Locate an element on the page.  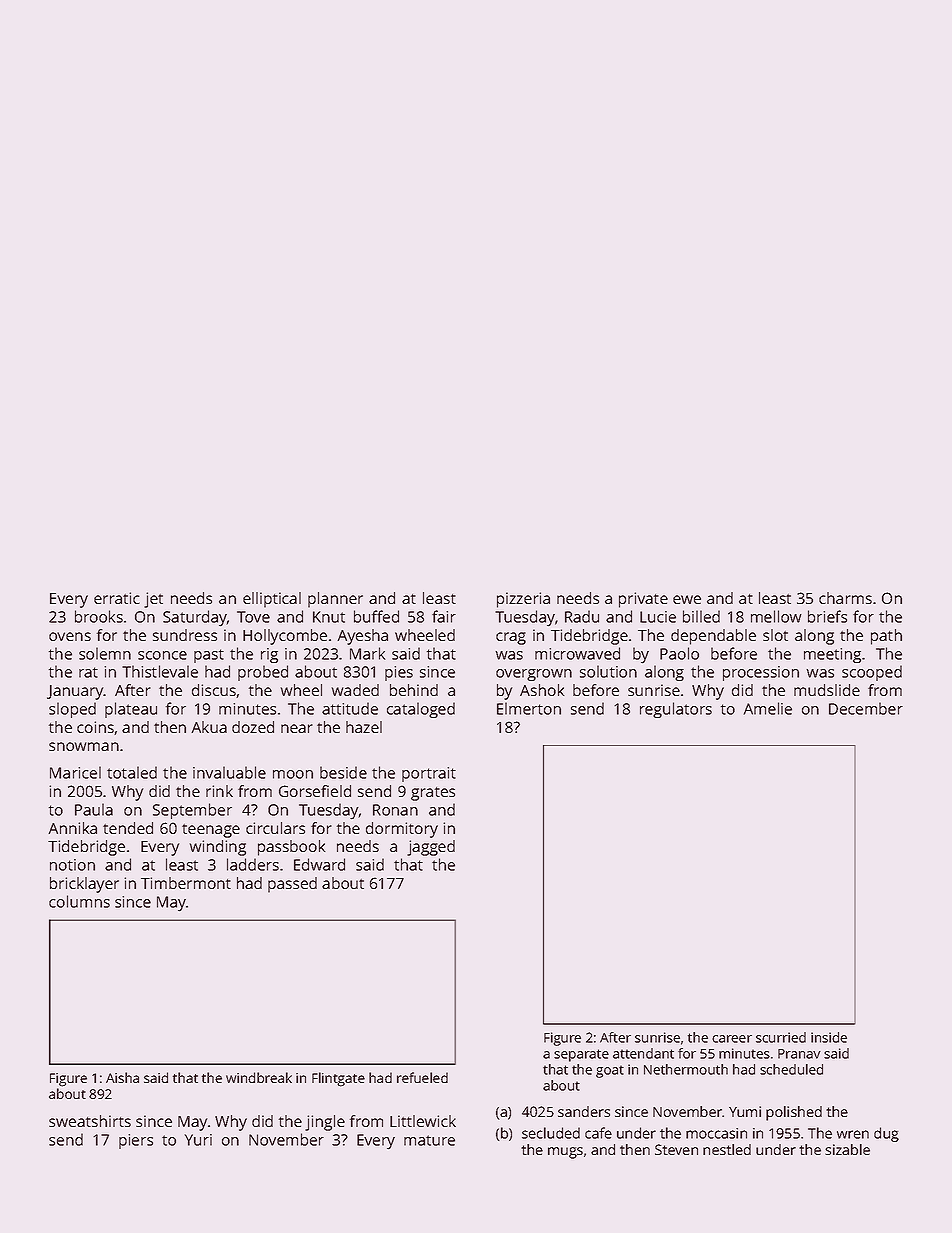
portrait is located at coordinates (429, 774).
